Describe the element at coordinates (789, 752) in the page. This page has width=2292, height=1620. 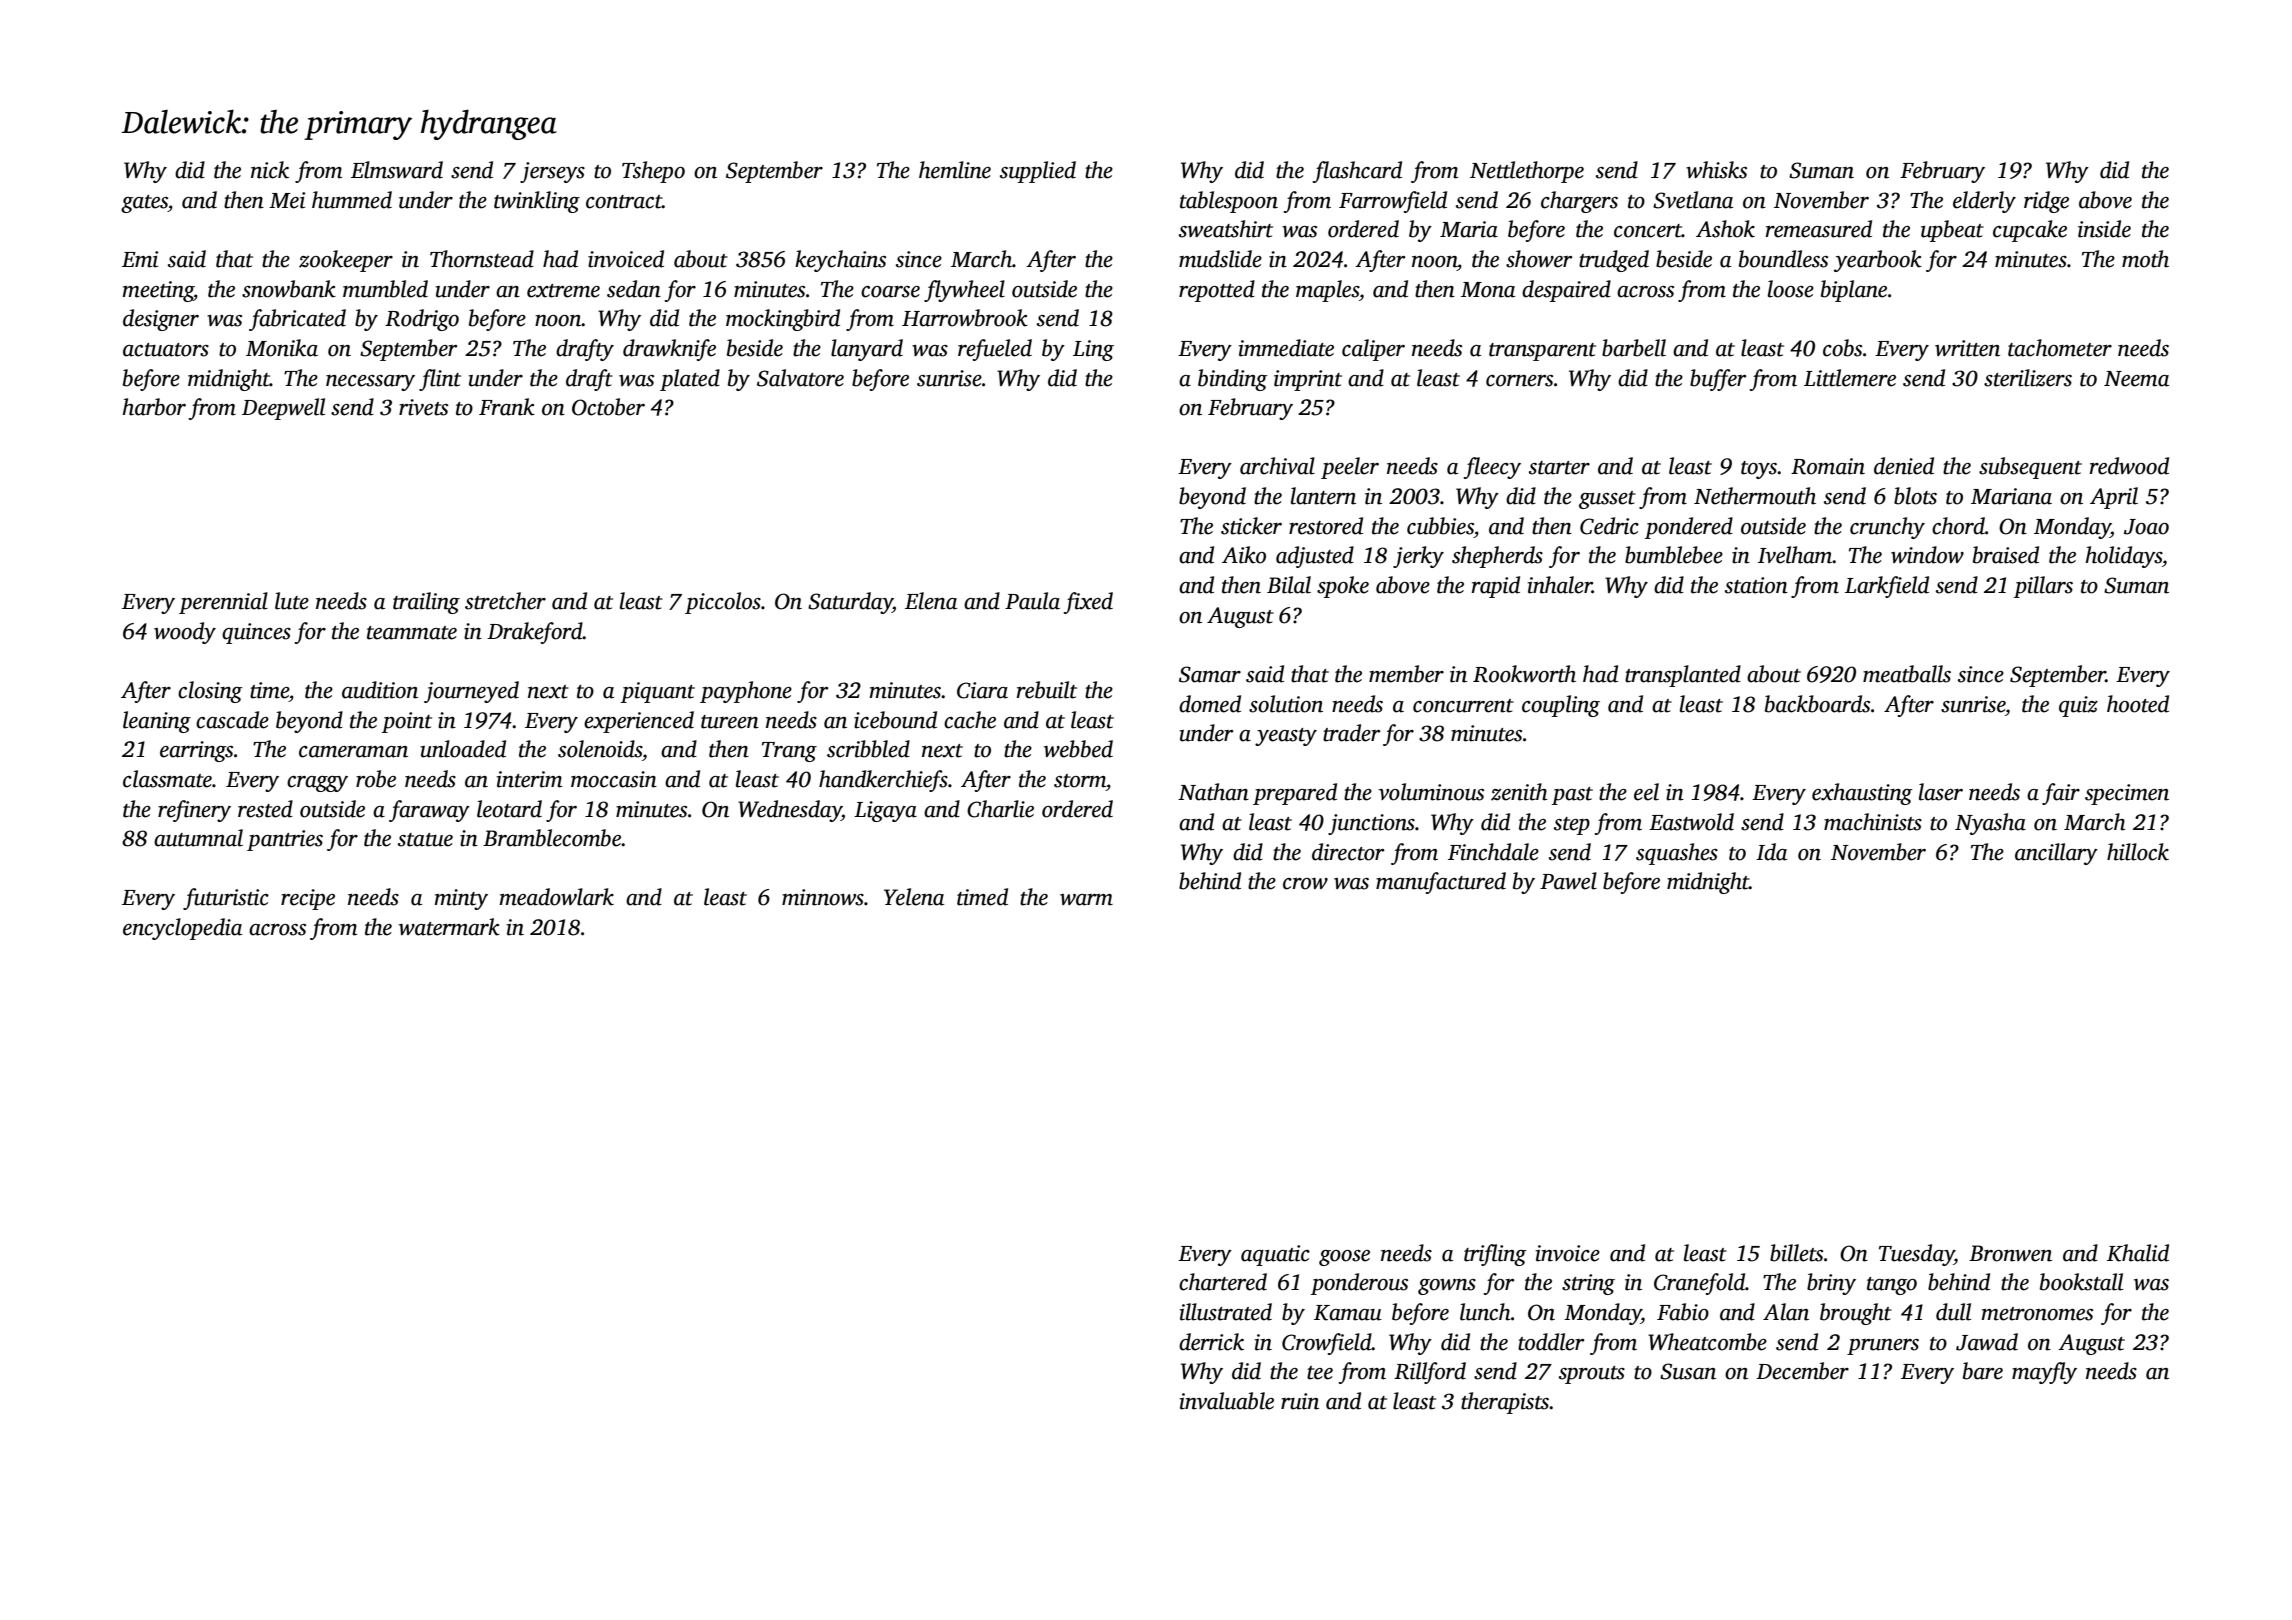
I see `Trang` at that location.
